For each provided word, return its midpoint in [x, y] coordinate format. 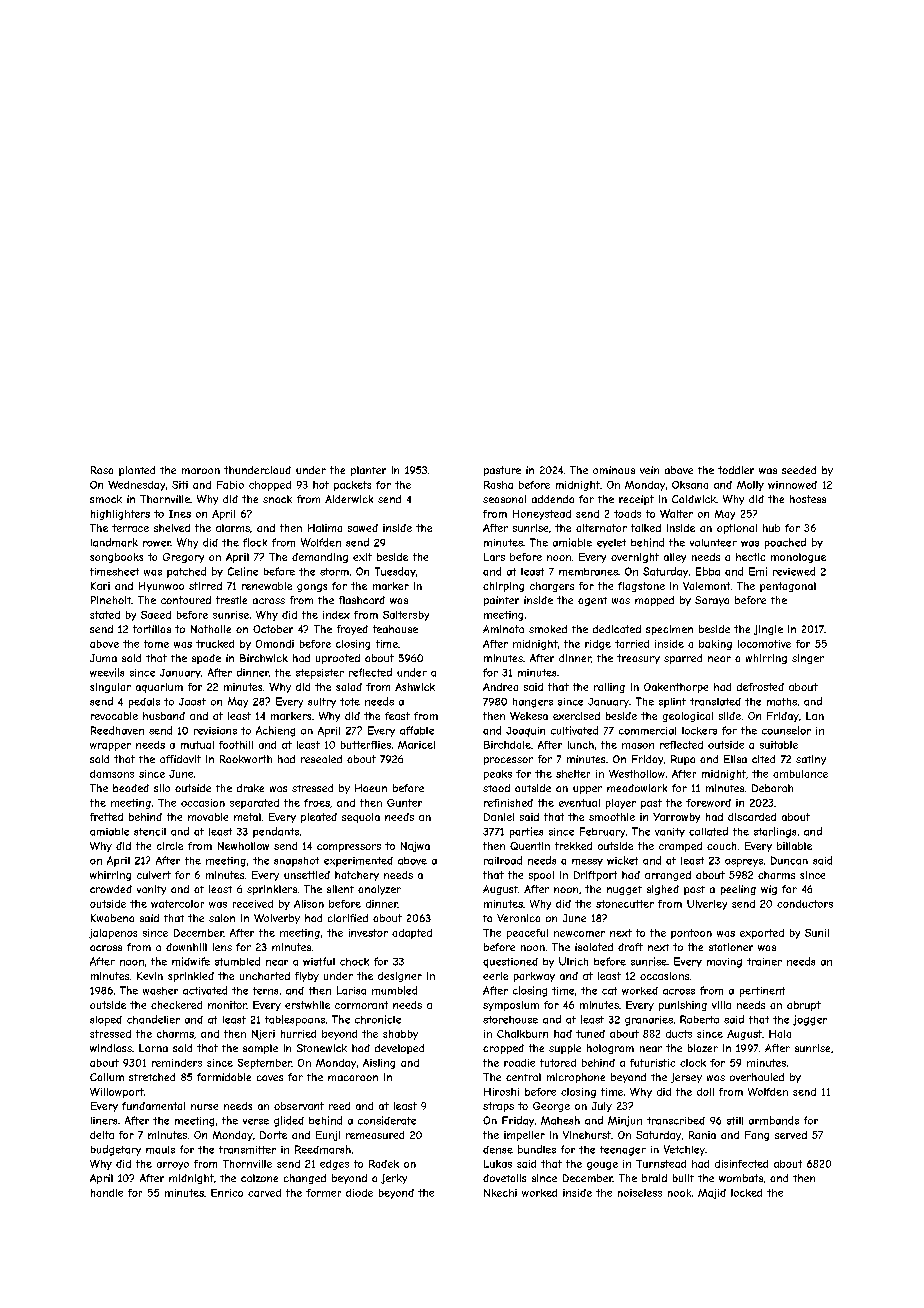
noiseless [640, 1193]
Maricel [416, 745]
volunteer [713, 543]
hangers [533, 703]
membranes [588, 572]
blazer [703, 1048]
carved [264, 1193]
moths [782, 702]
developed [399, 1049]
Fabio [230, 485]
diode [359, 1193]
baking [715, 645]
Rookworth [246, 759]
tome [156, 644]
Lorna [153, 1048]
